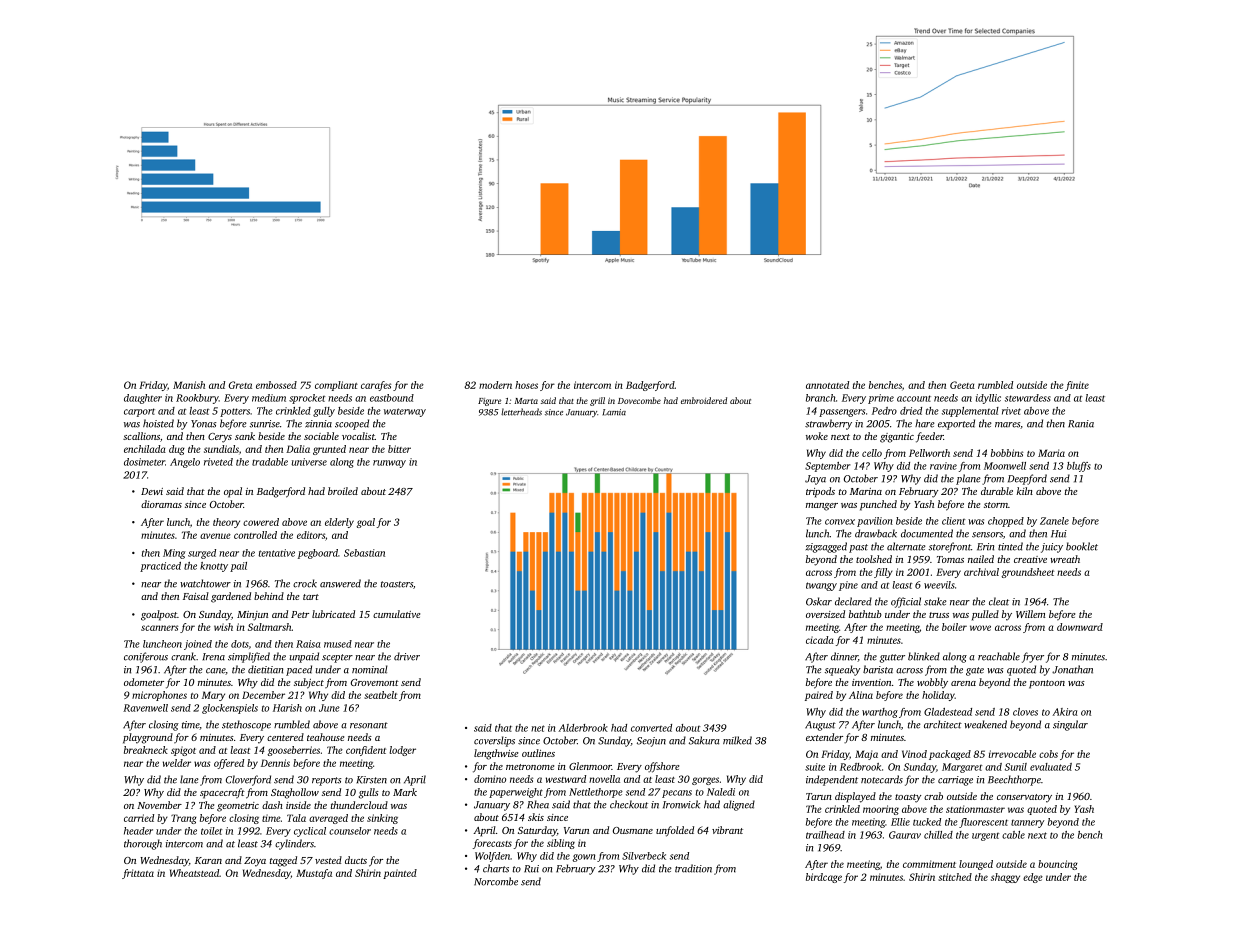 This screenshot has height=952, width=1233. Describe the element at coordinates (954, 521) in the screenshot. I see `client` at that location.
